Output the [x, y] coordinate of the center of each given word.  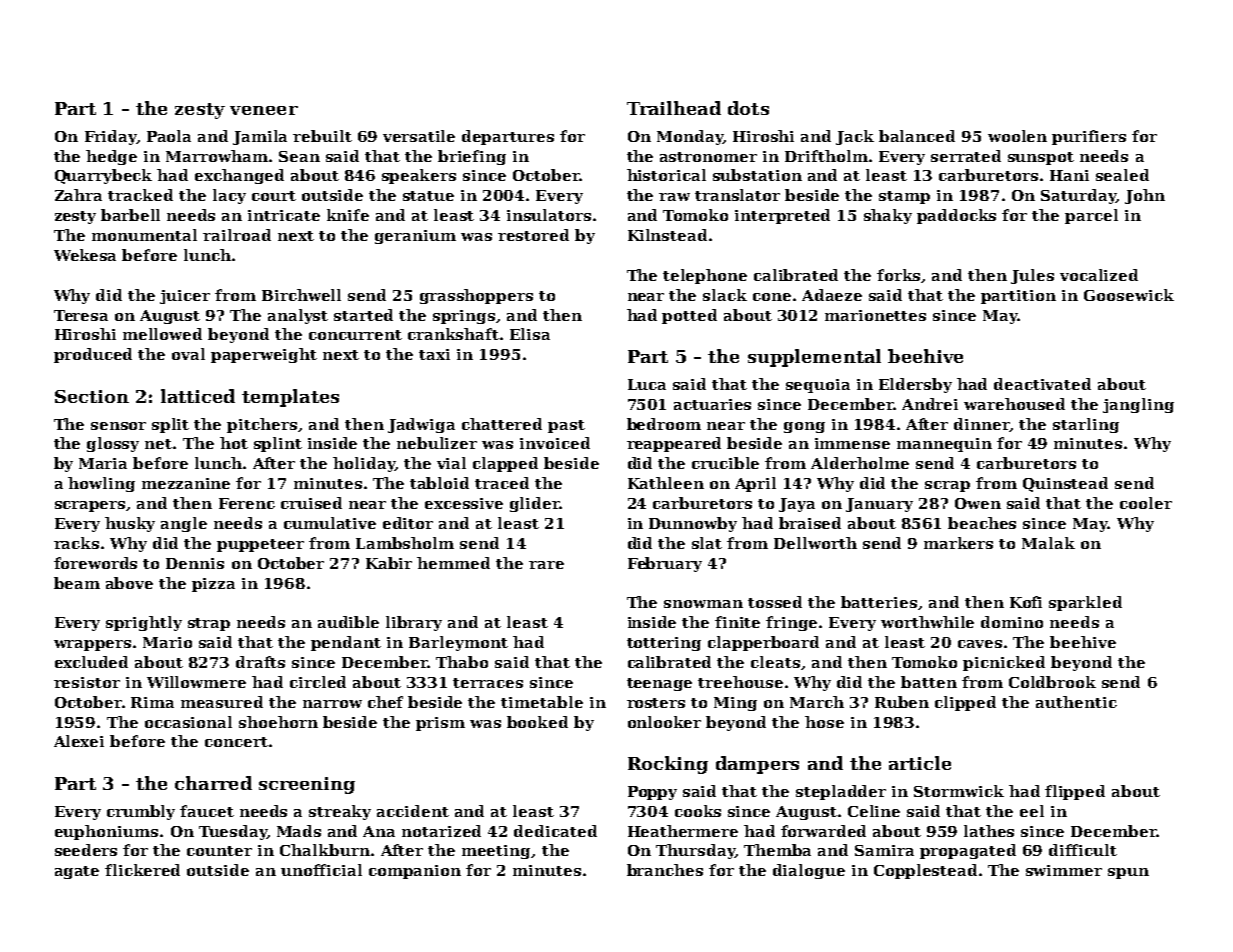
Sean [299, 156]
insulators [549, 215]
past [566, 426]
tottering [664, 644]
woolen [1017, 136]
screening [307, 785]
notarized [441, 831]
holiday [364, 464]
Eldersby [915, 385]
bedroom [664, 424]
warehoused [1014, 404]
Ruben [902, 702]
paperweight [264, 355]
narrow [332, 704]
